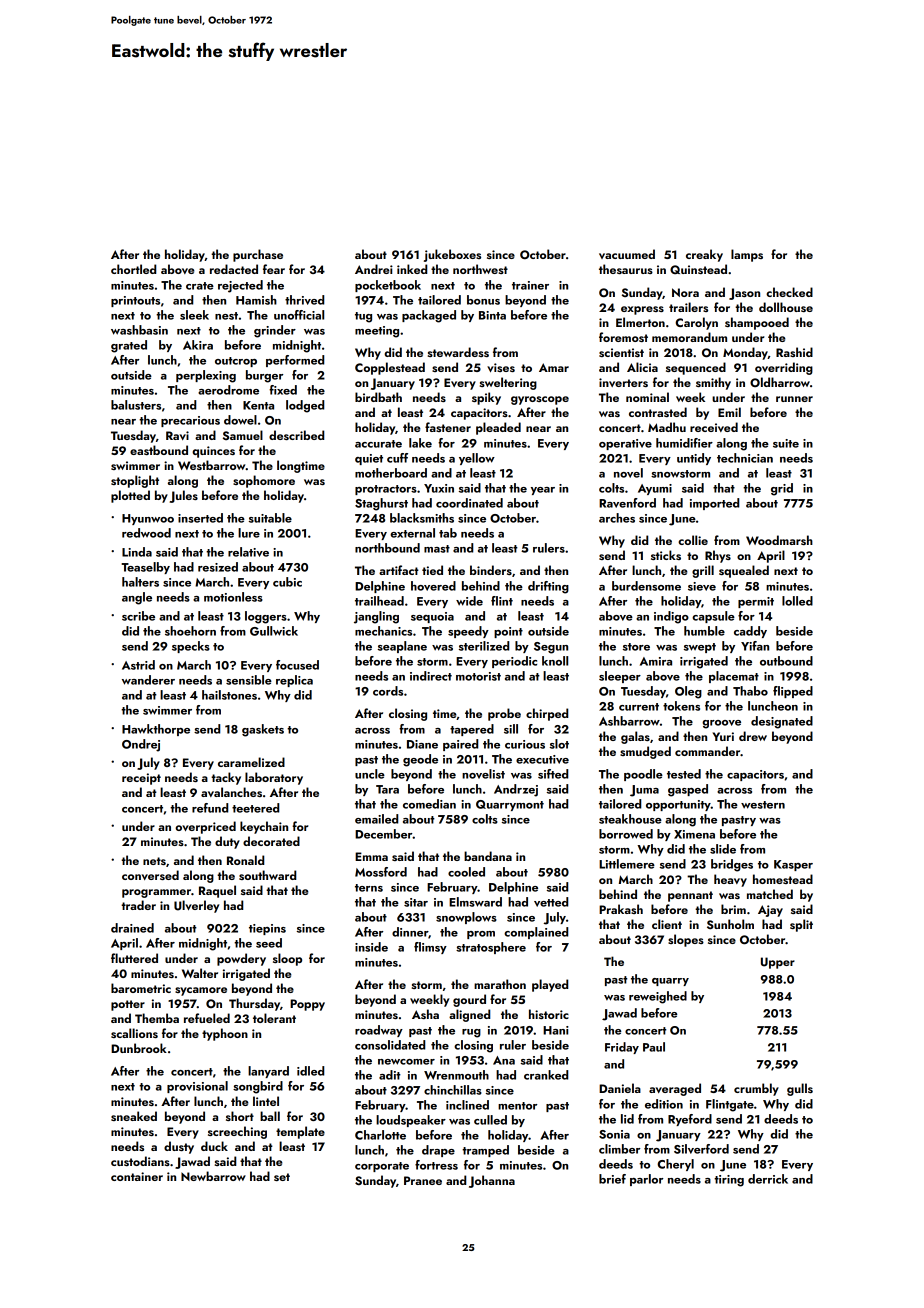 The width and height of the image is (924, 1308). I want to click on Ximena, so click(694, 834).
